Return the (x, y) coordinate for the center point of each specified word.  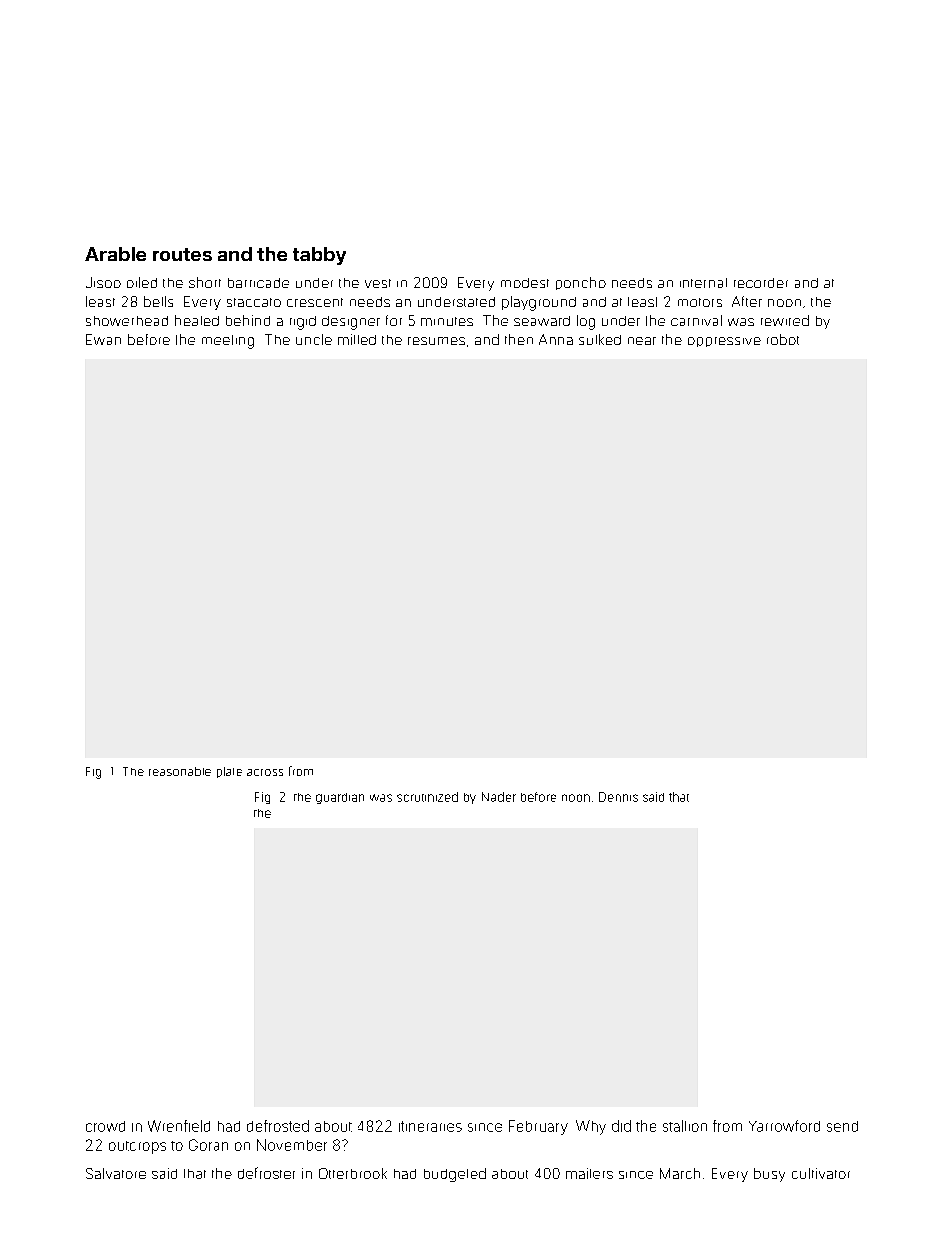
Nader (499, 797)
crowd (105, 1126)
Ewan (103, 339)
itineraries (430, 1126)
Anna (556, 339)
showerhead (127, 321)
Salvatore (116, 1173)
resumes (436, 341)
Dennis (618, 797)
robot (783, 339)
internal (703, 283)
